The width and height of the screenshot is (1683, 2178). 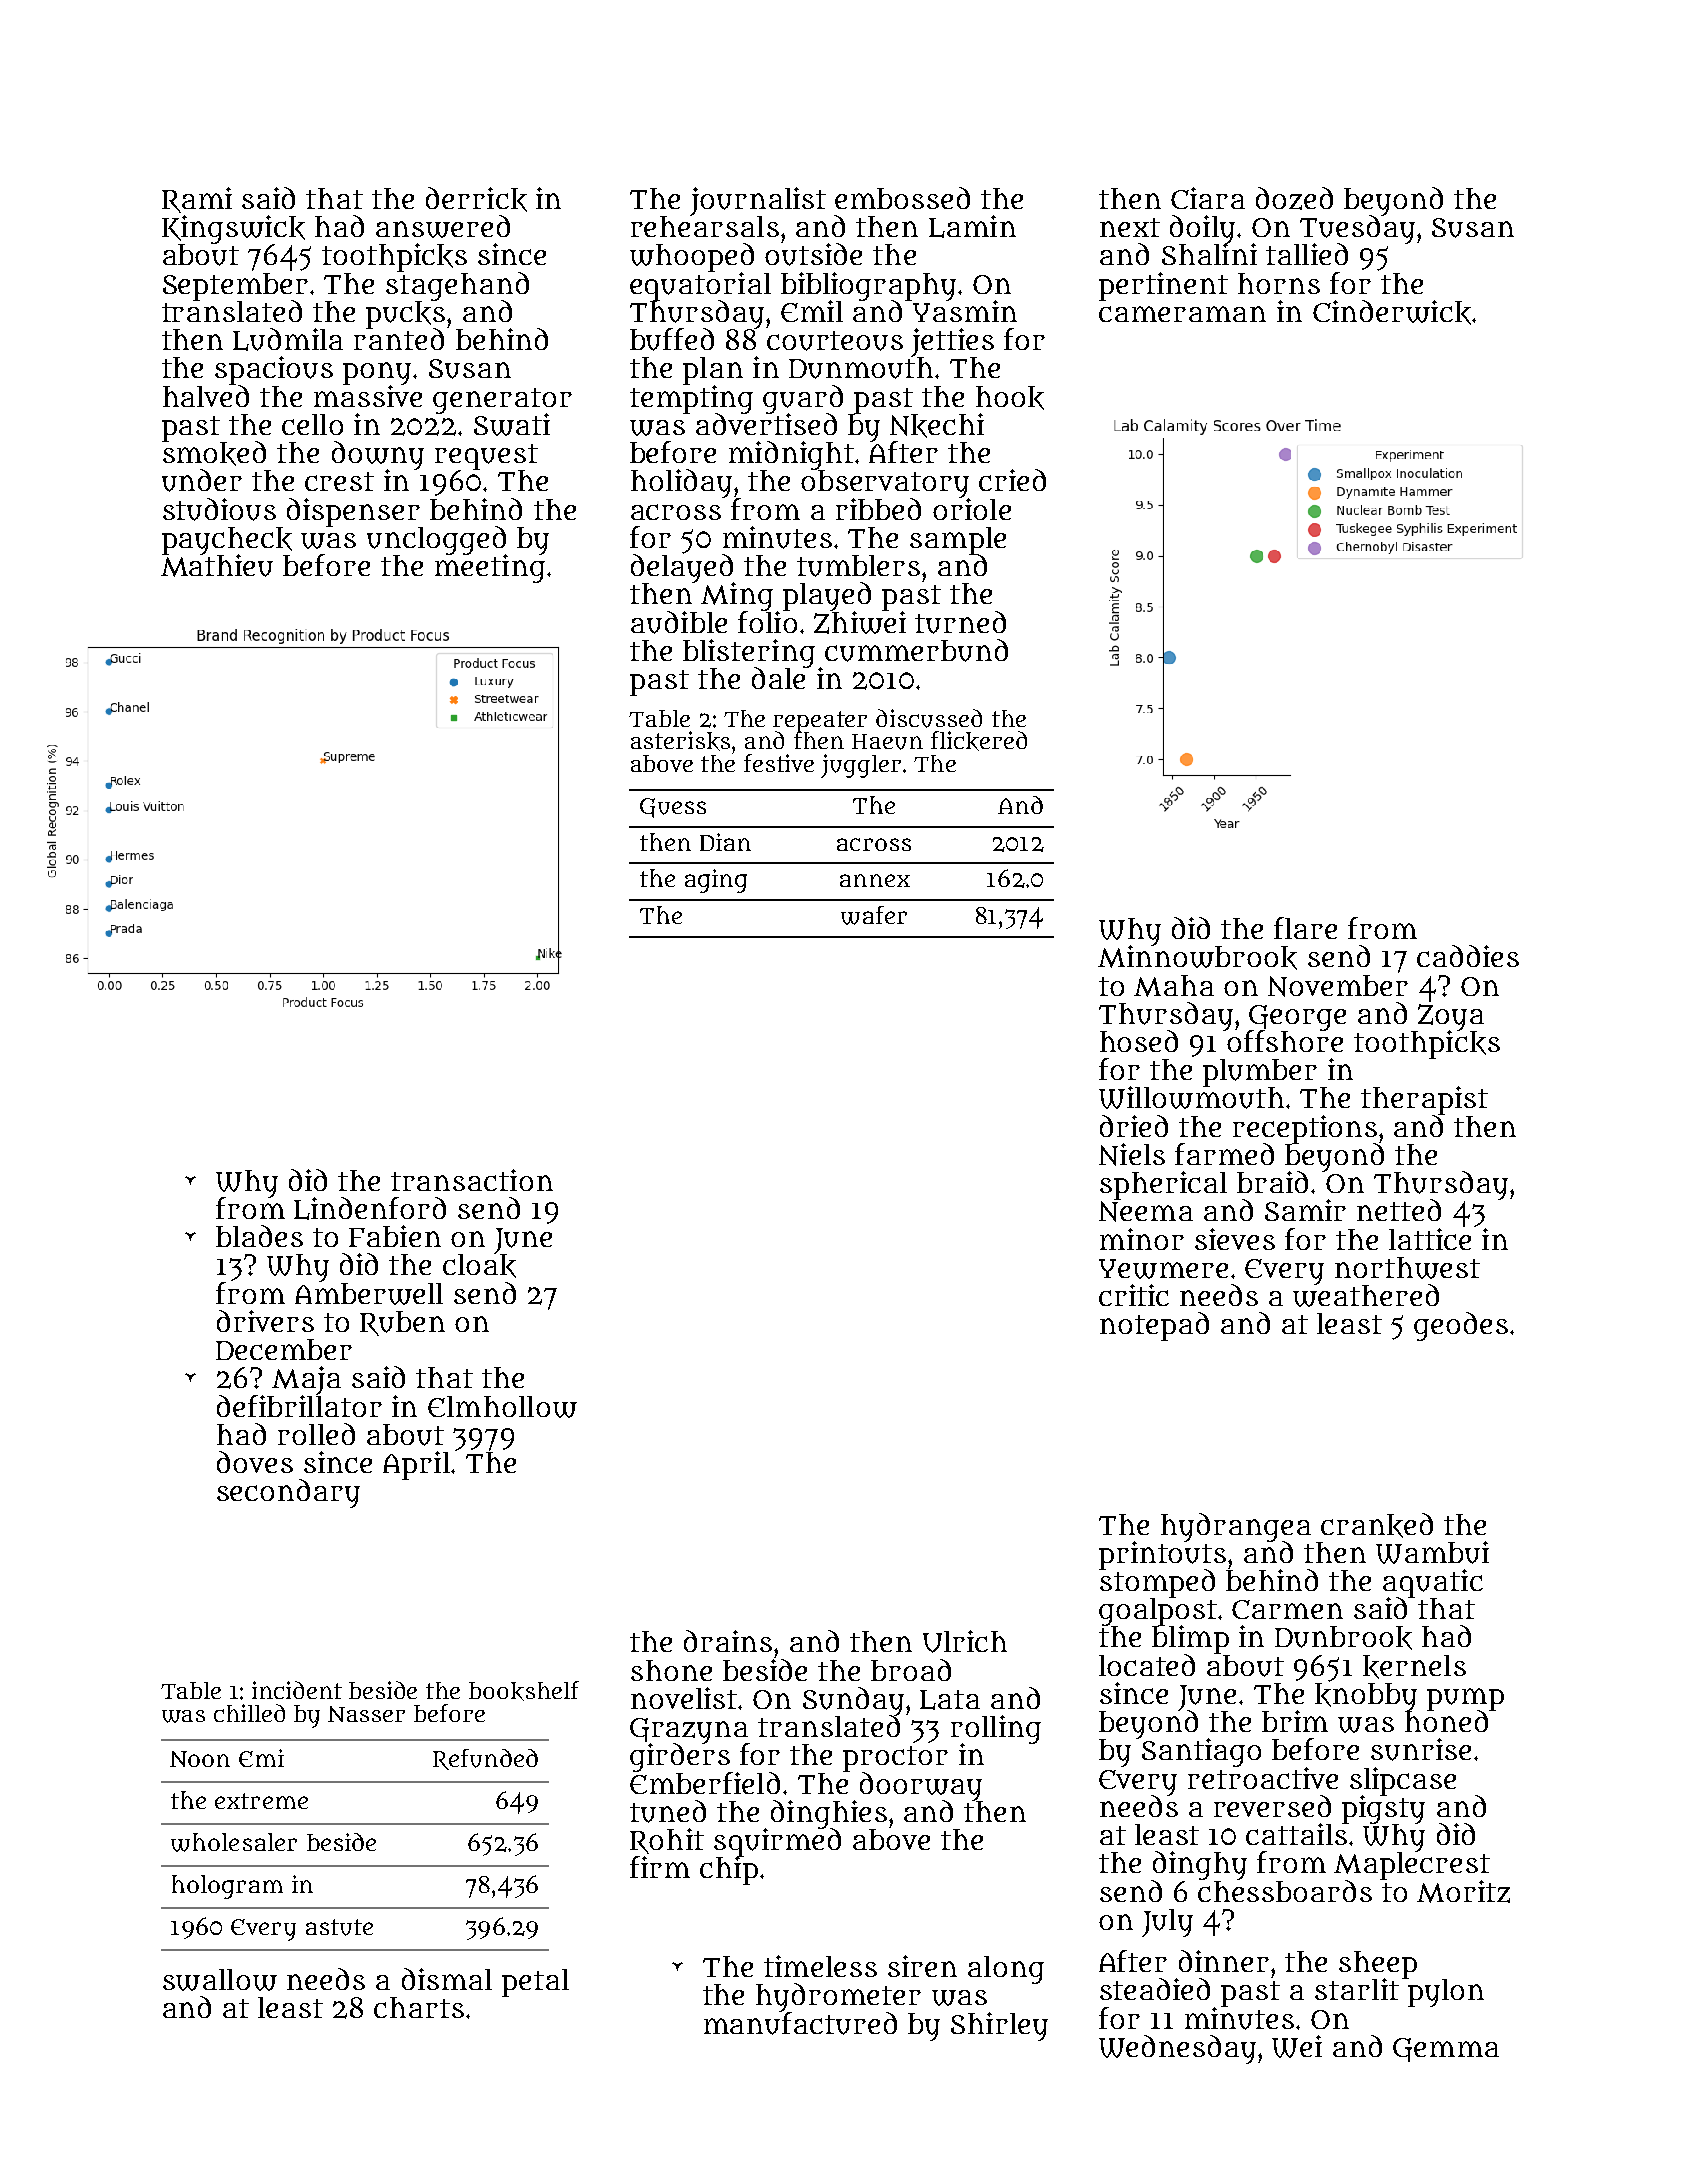 What do you see at coordinates (206, 396) in the screenshot?
I see `halved` at bounding box center [206, 396].
